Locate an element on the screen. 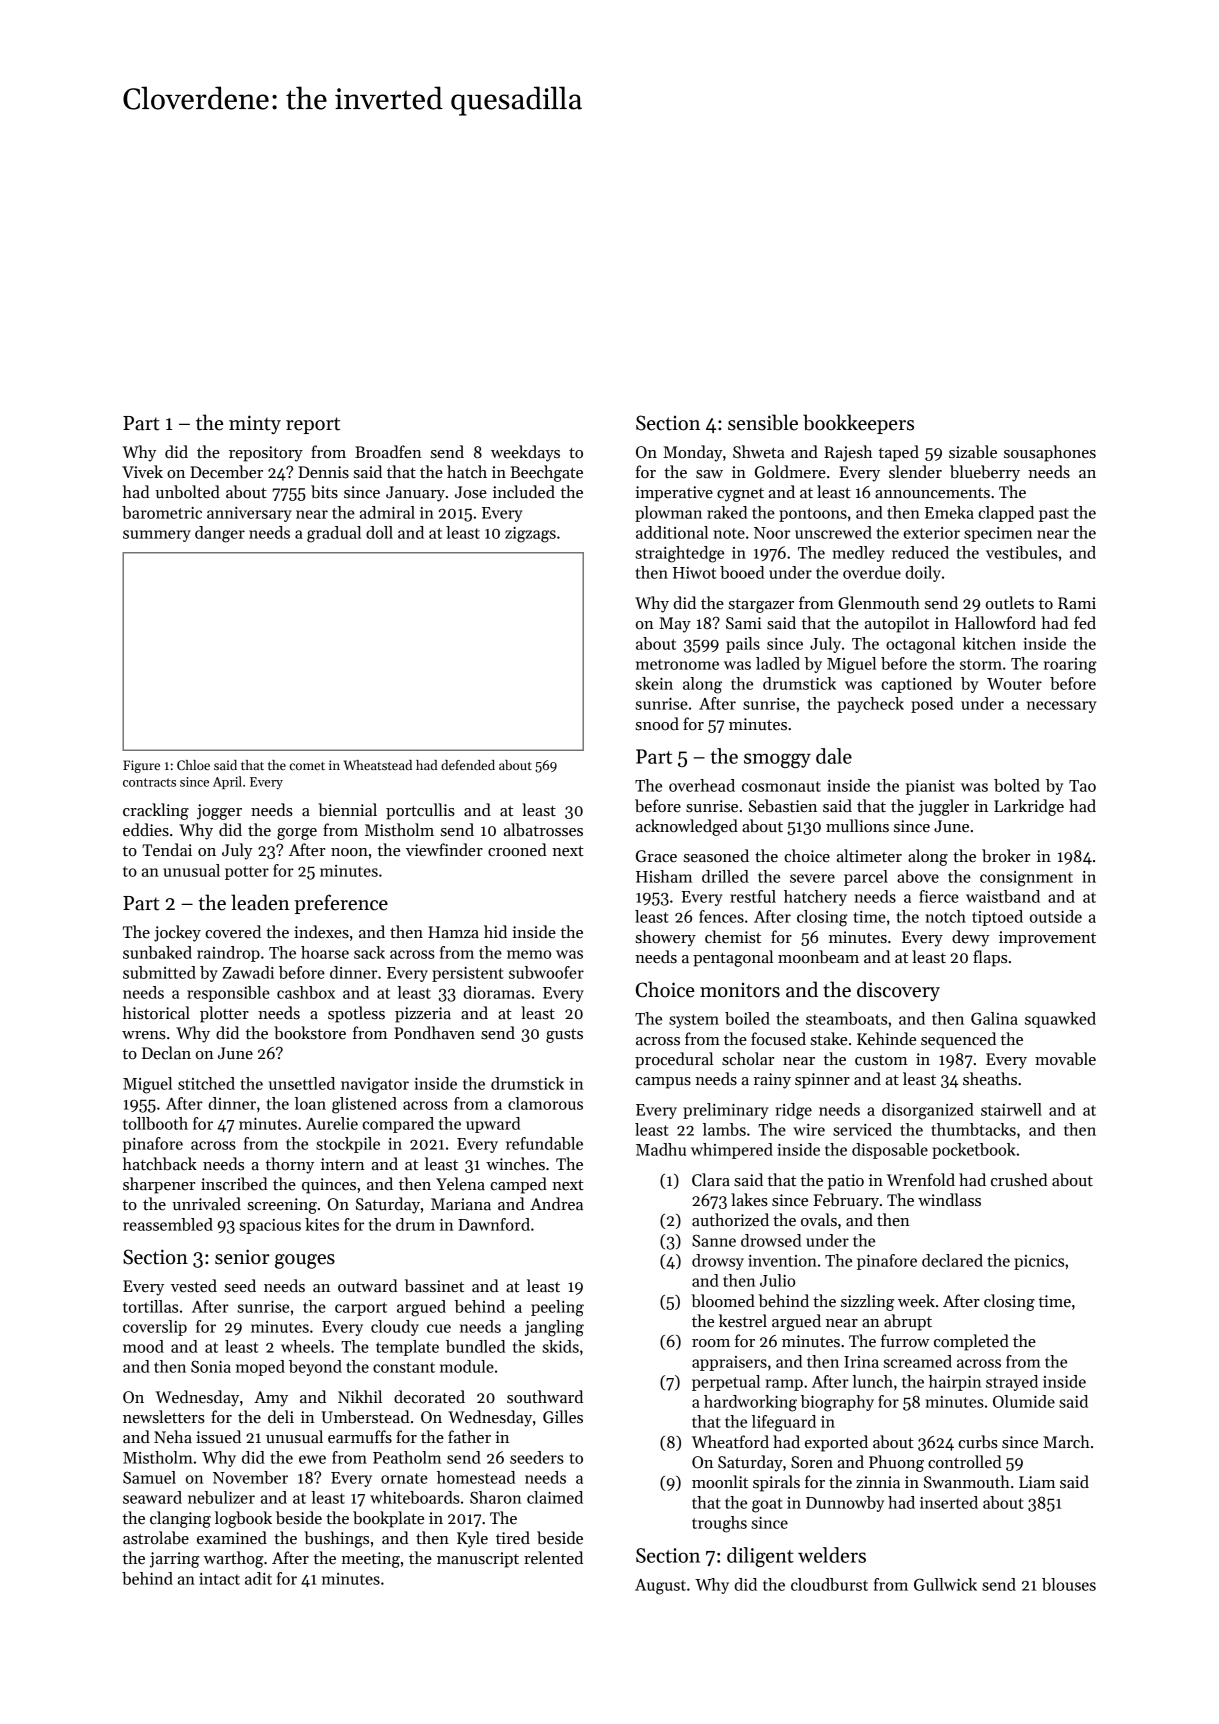 The image size is (1219, 1724). report is located at coordinates (313, 425).
